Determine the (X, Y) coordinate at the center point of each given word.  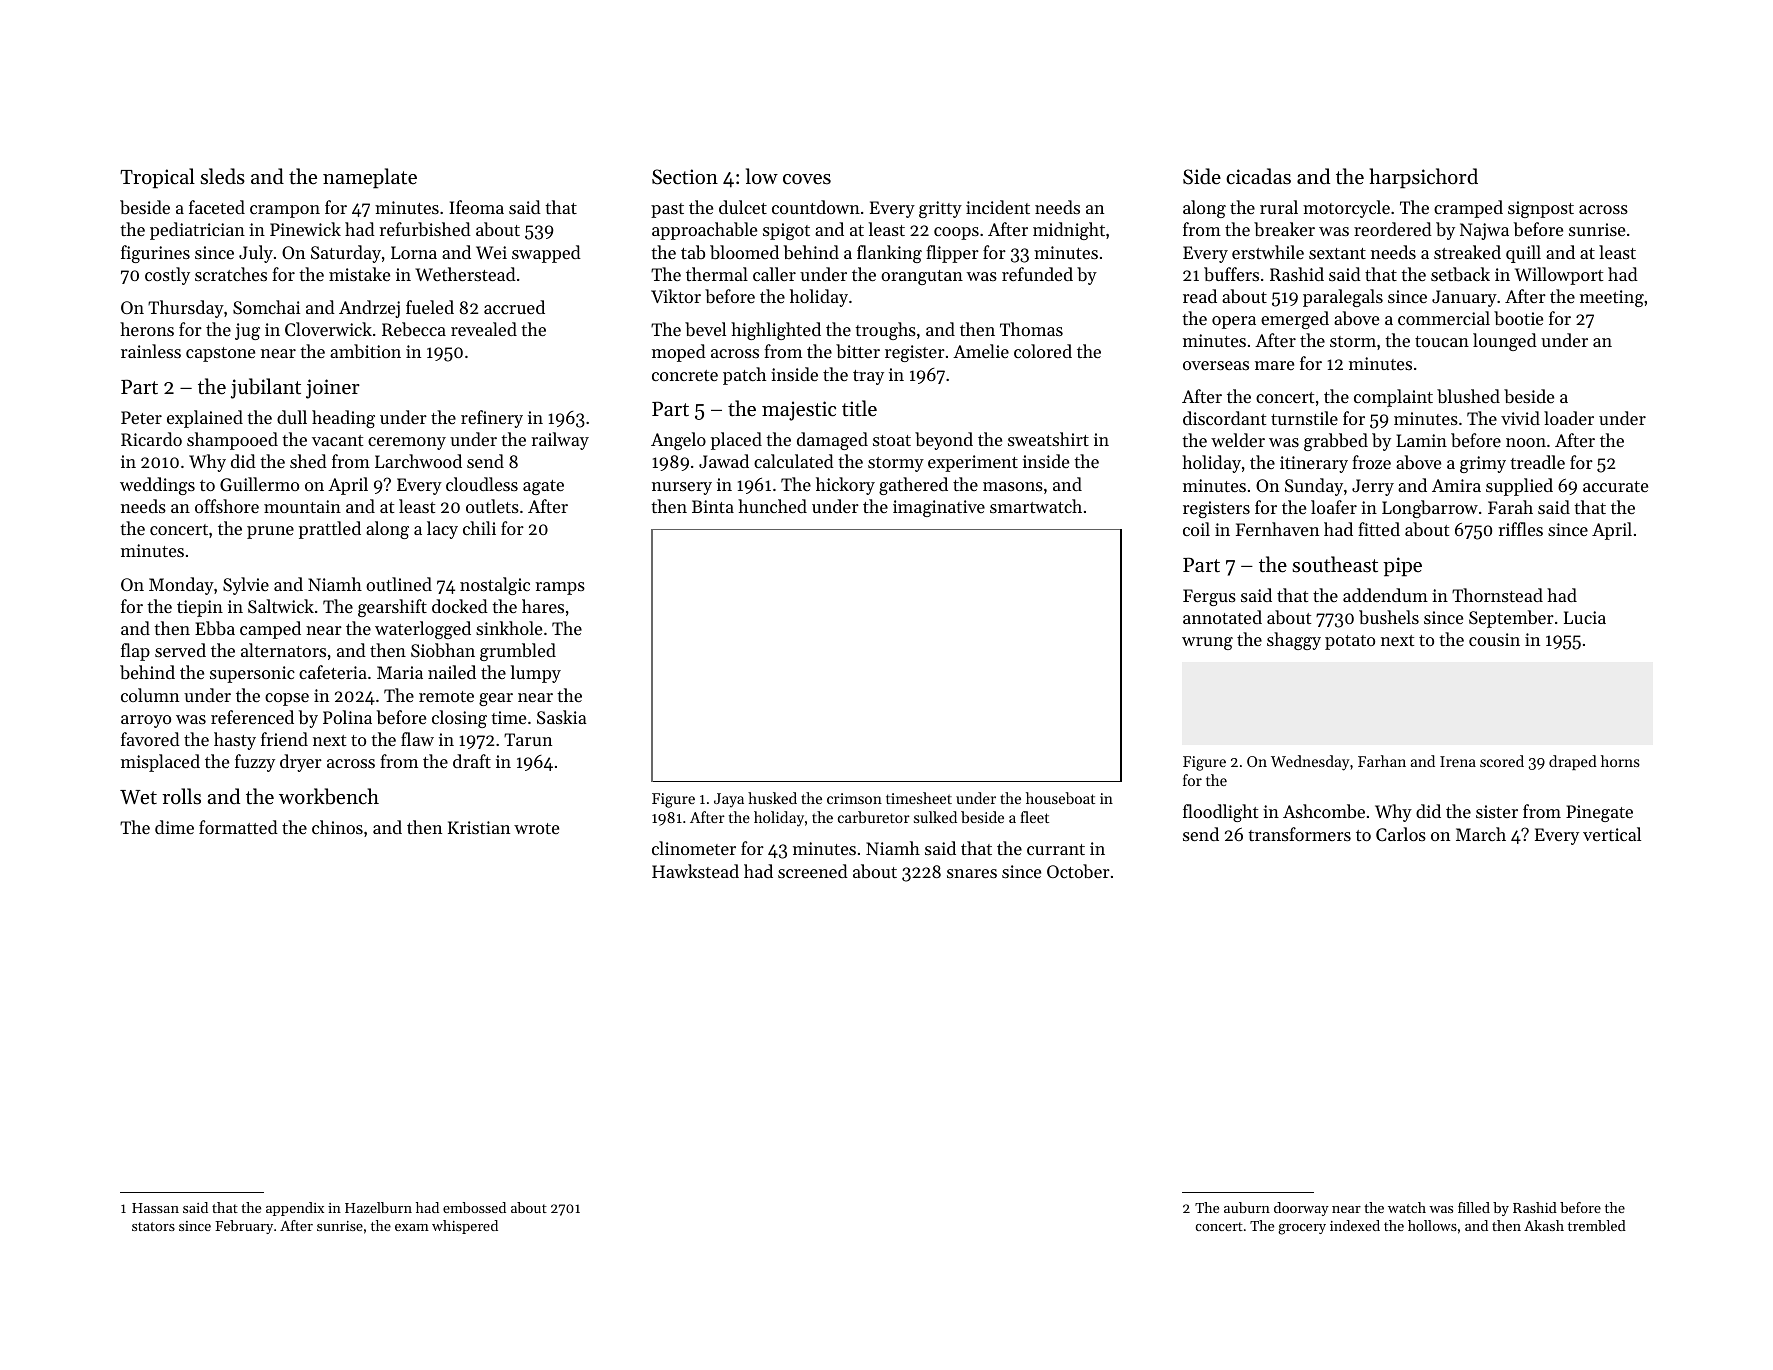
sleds (222, 176)
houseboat (1060, 798)
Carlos (1401, 834)
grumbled (518, 652)
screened (813, 871)
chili (479, 528)
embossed (474, 1207)
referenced (252, 717)
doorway (1301, 1209)
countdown (816, 207)
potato (1350, 642)
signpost (1541, 209)
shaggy (1294, 641)
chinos (337, 827)
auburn (1247, 1207)
